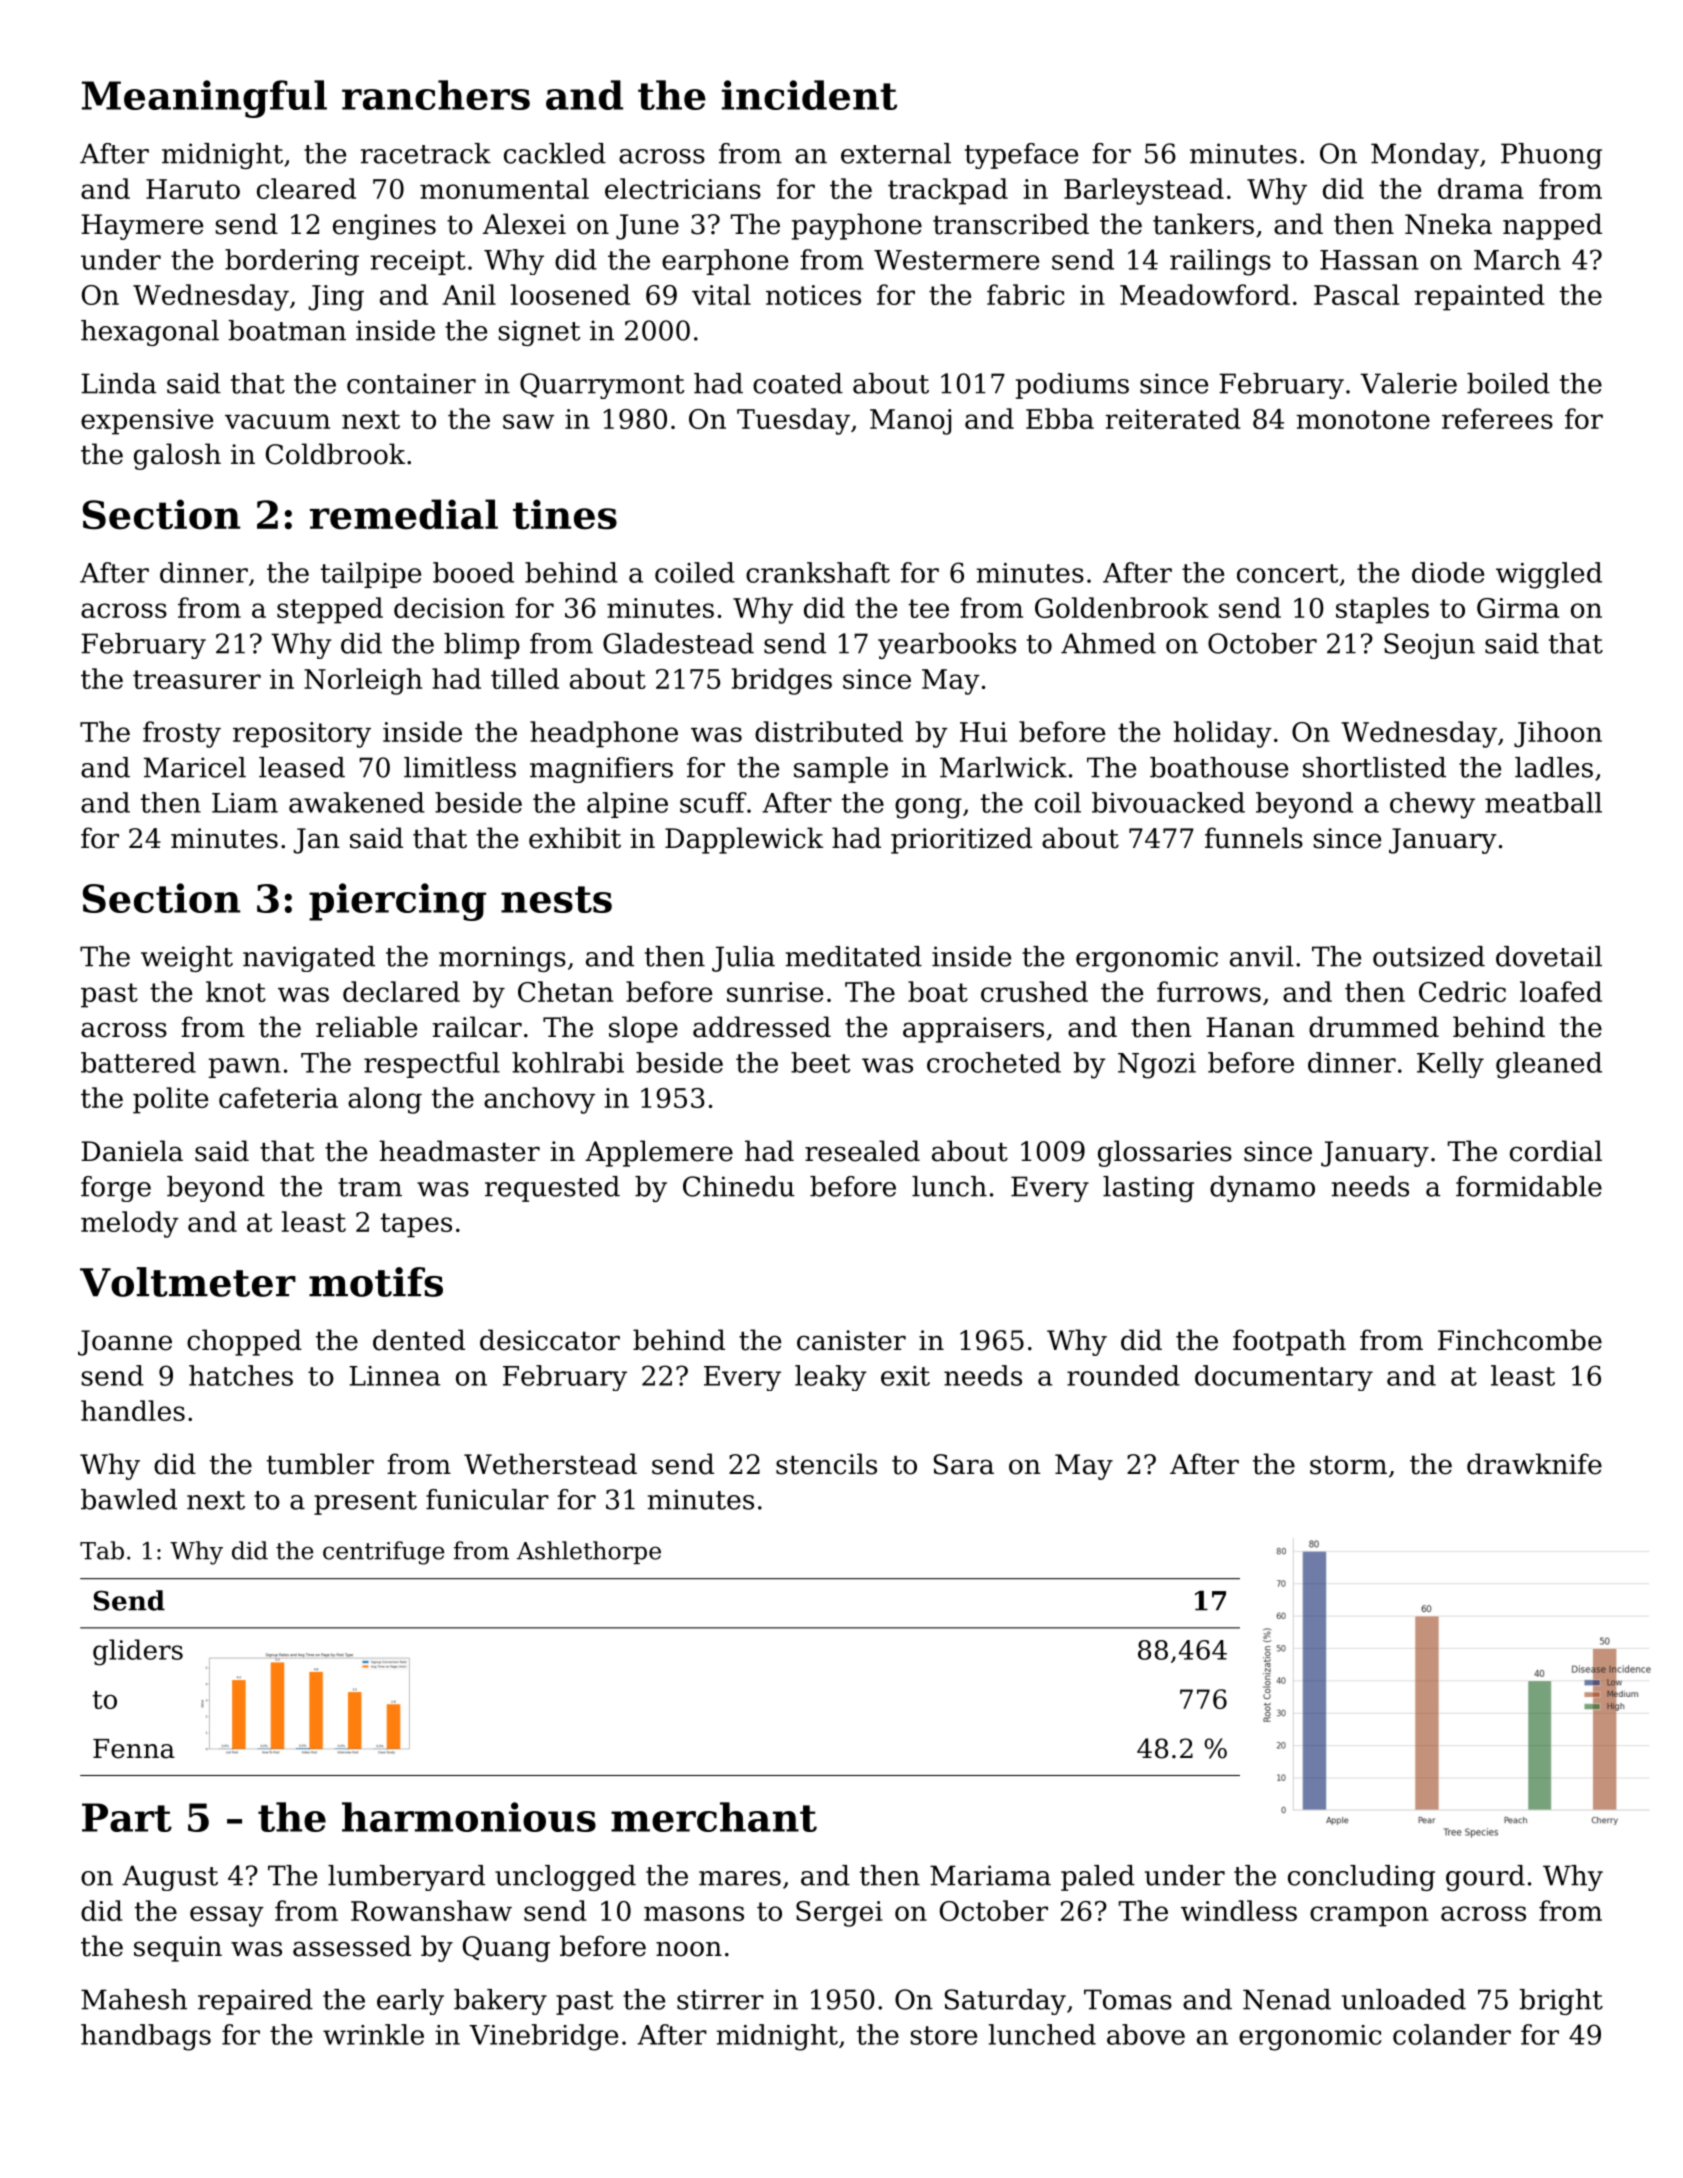  What do you see at coordinates (589, 1552) in the image?
I see `Ashlethorpe` at bounding box center [589, 1552].
